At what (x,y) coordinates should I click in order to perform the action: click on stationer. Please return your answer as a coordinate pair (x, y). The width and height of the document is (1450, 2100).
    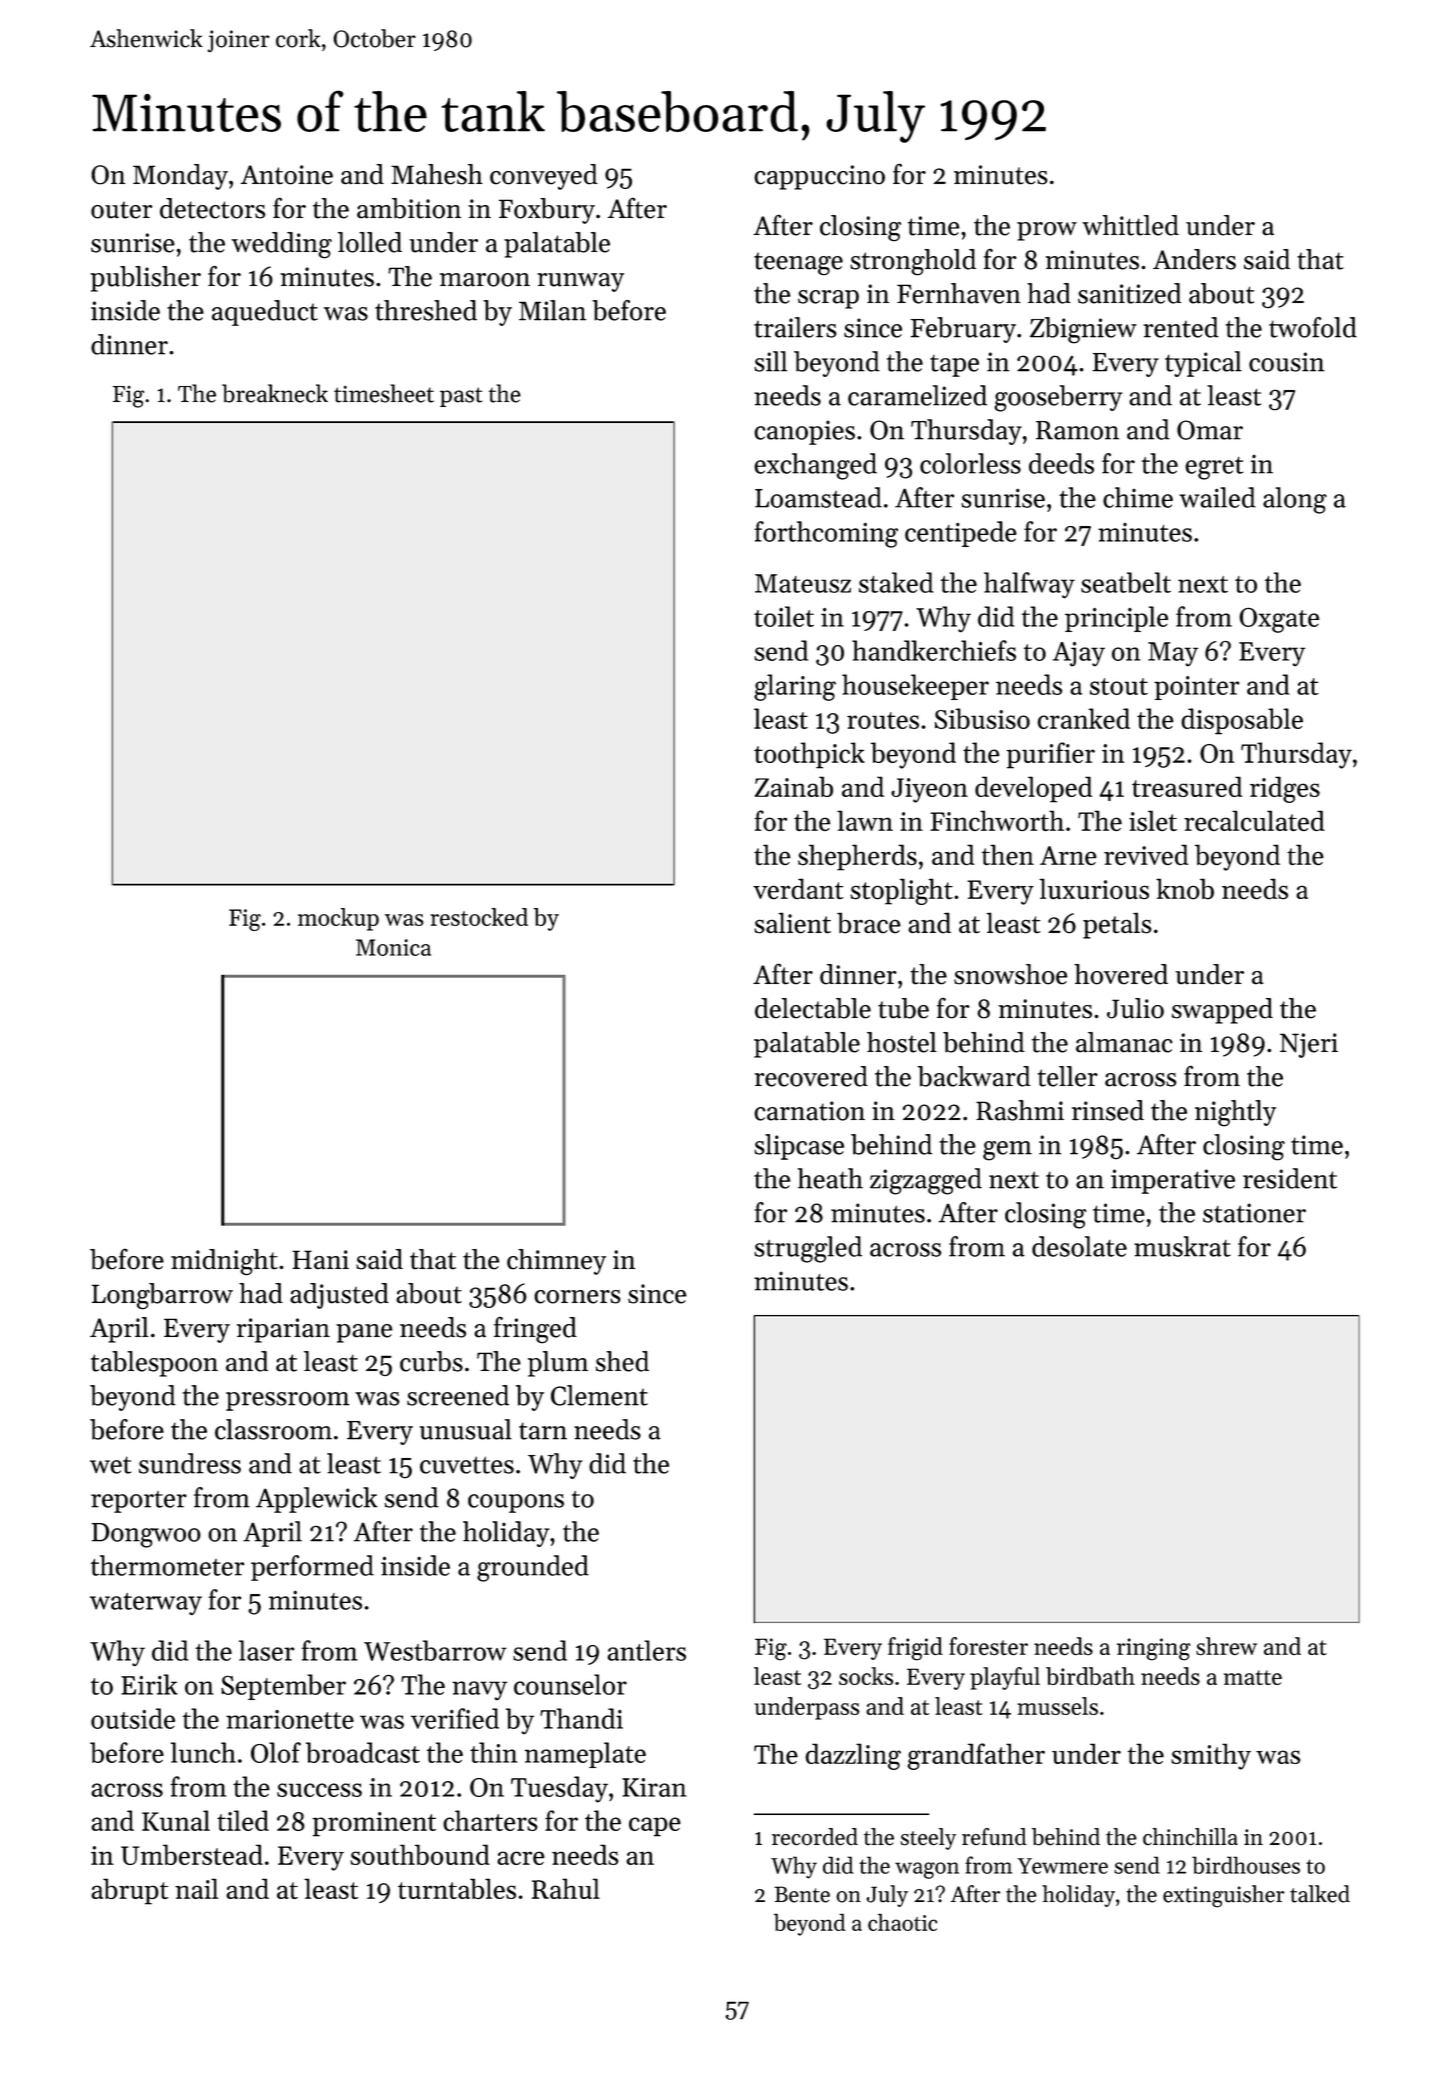
    Looking at the image, I should click on (1254, 1213).
